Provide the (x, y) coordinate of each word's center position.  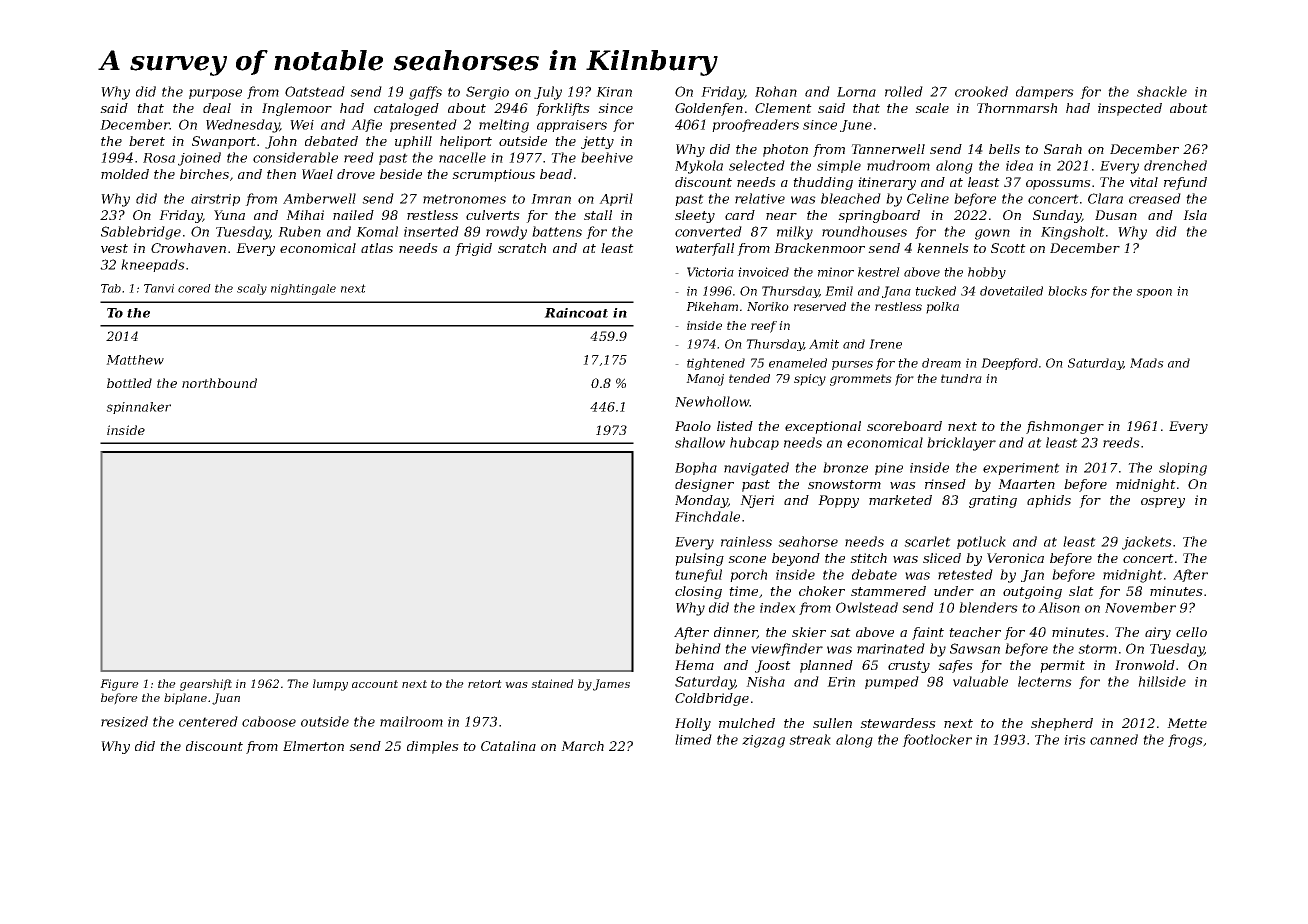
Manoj (705, 380)
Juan (226, 699)
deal (217, 108)
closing (698, 592)
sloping (1183, 469)
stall (598, 215)
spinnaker (138, 408)
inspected (1130, 109)
